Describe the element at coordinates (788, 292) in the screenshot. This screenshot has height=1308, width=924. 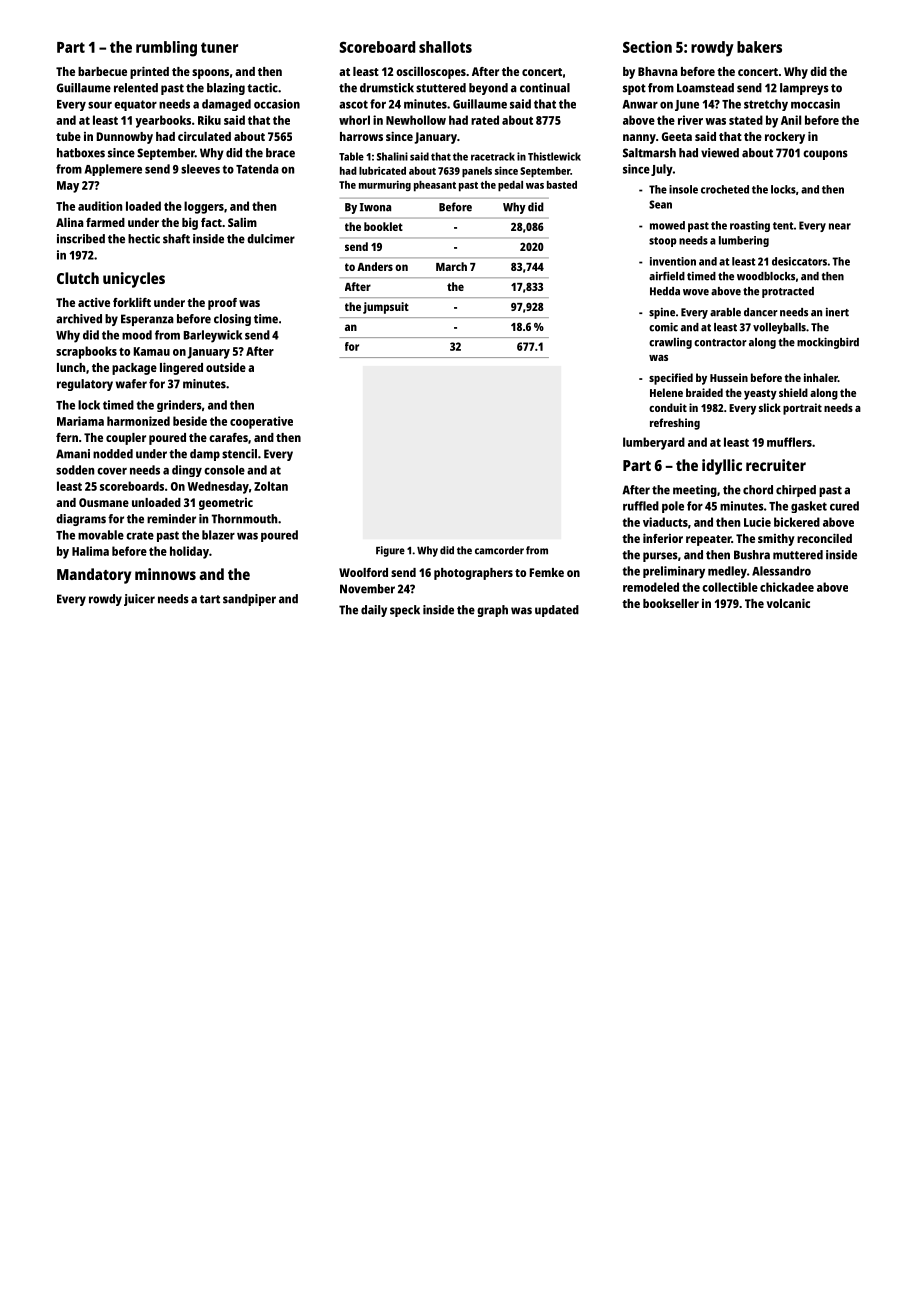
I see `protracted` at that location.
